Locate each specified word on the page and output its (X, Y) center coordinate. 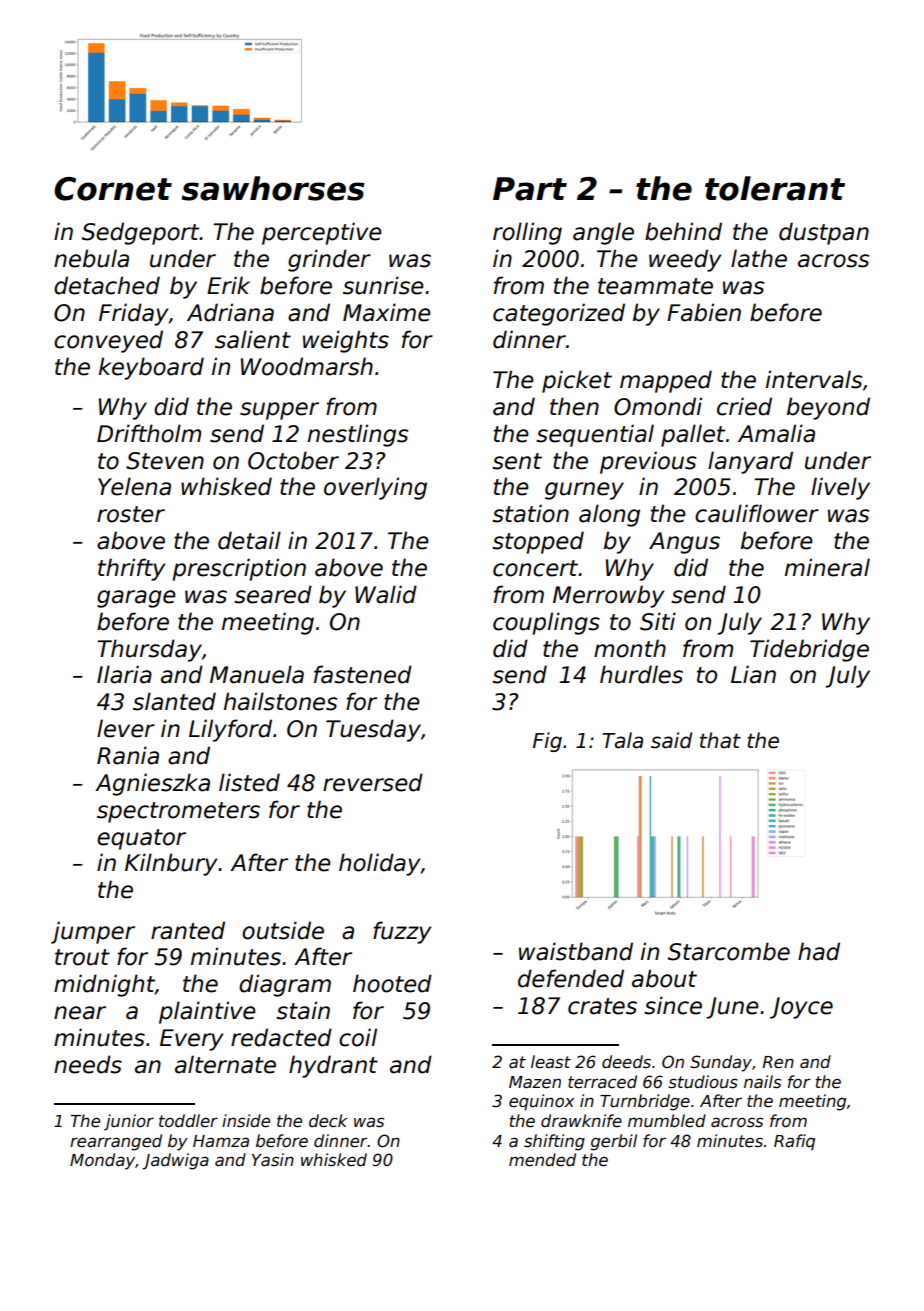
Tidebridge (809, 650)
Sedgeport (141, 233)
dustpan (824, 233)
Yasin (273, 1160)
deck (328, 1121)
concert (535, 568)
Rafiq (794, 1142)
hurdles (641, 674)
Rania (128, 755)
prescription (239, 569)
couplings (546, 623)
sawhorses (273, 188)
